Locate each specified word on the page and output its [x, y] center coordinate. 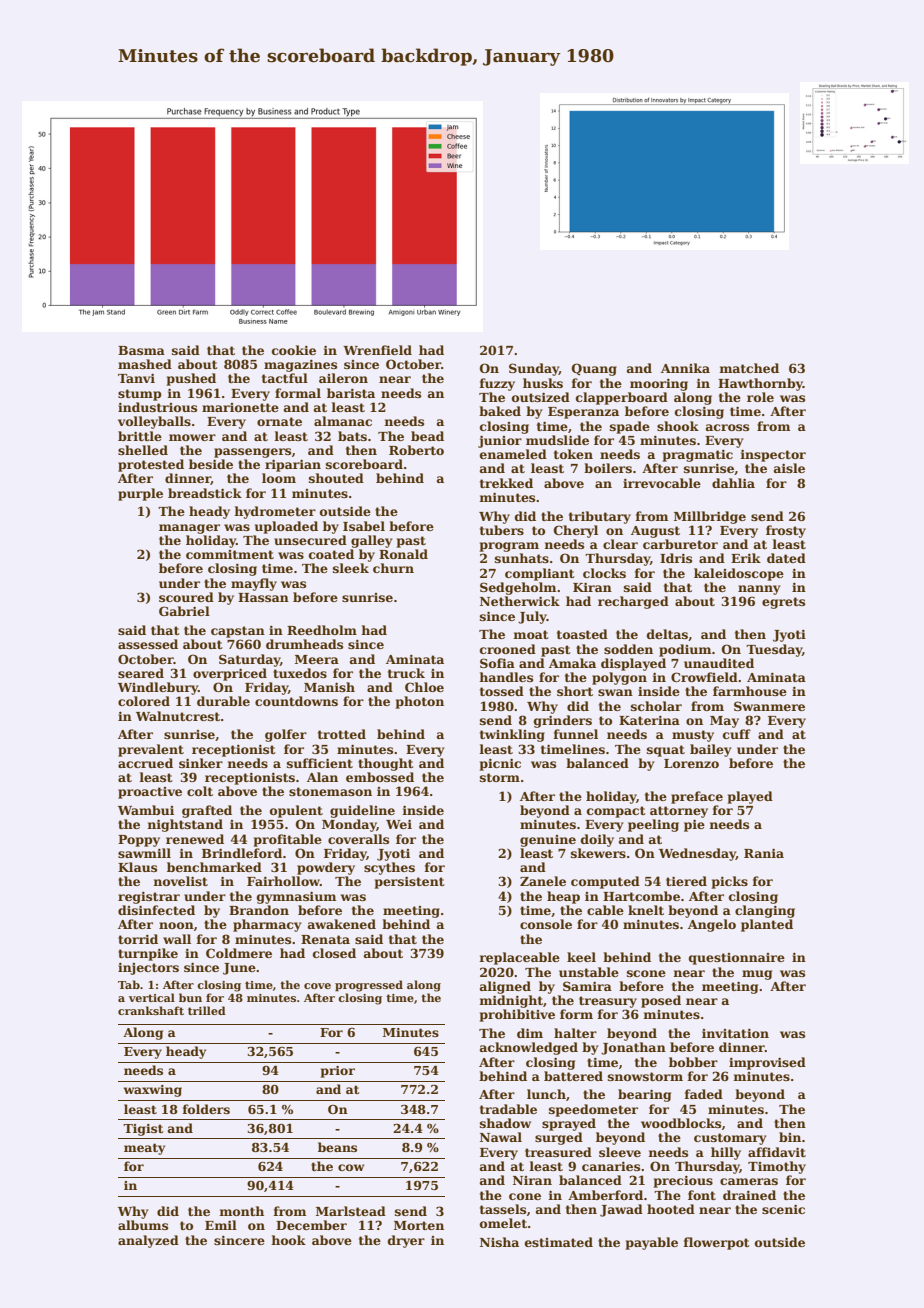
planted [767, 925]
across [727, 427]
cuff [737, 734]
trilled [207, 1010]
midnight [511, 1001]
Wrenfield [377, 350]
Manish [329, 687]
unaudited [719, 663]
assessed [148, 644]
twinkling [512, 735]
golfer [286, 735]
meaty [144, 1149]
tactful [285, 378]
